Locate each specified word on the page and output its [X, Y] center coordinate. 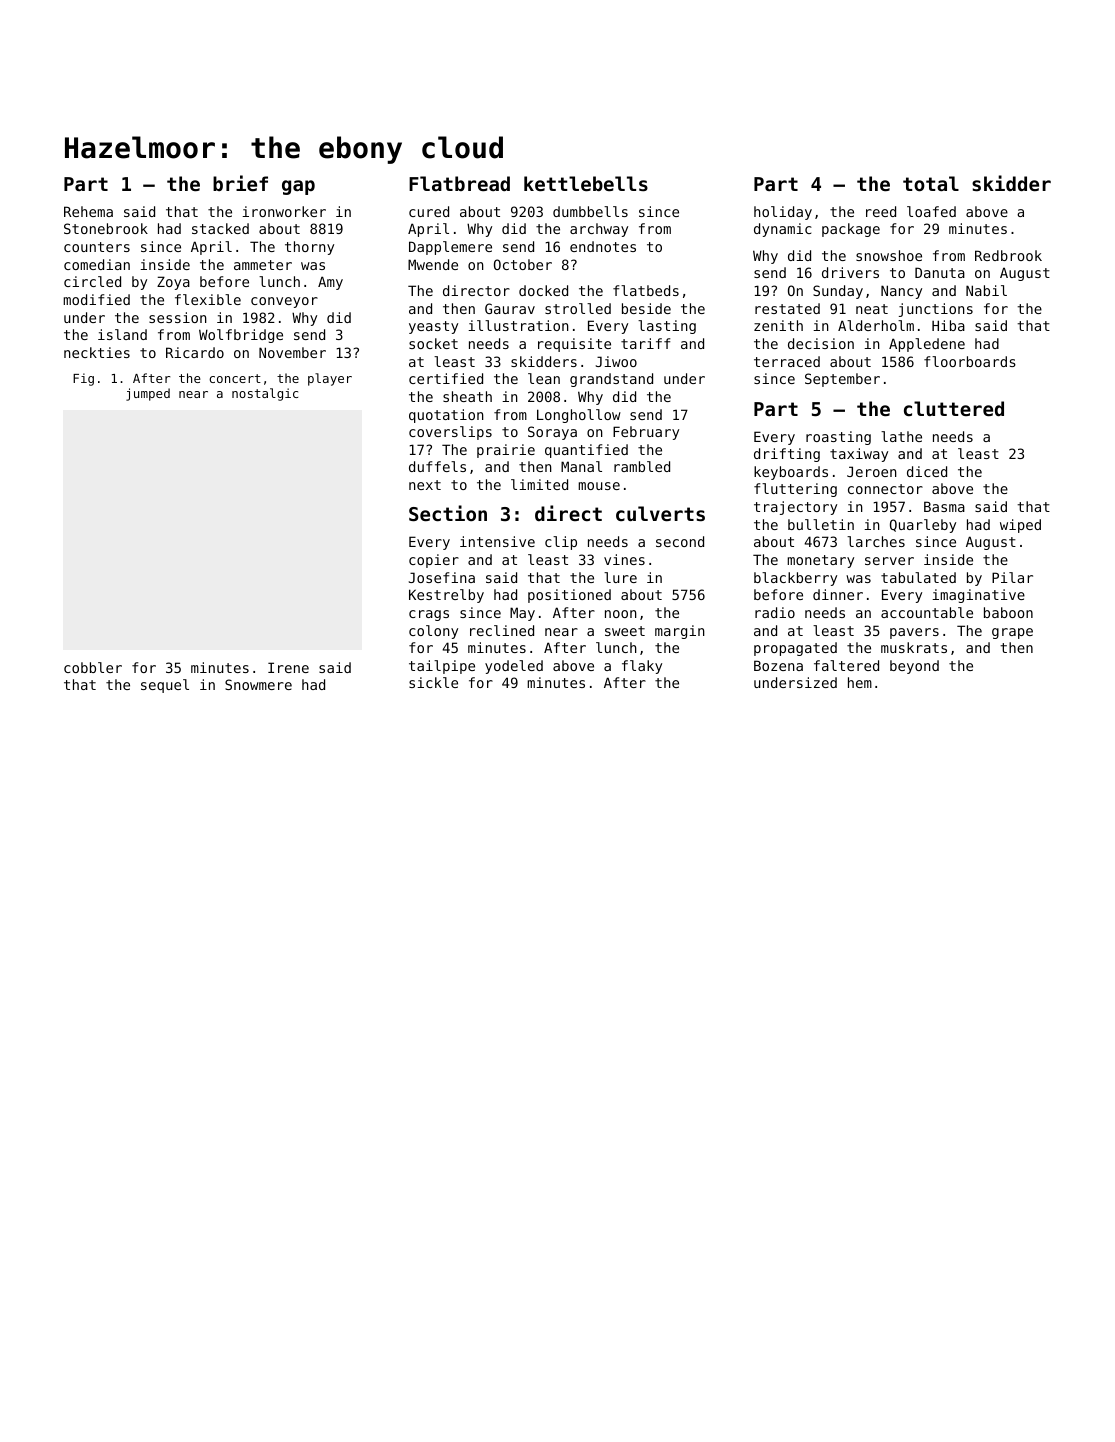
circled [92, 281]
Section [448, 513]
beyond [914, 667]
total [931, 183]
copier [434, 561]
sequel [165, 686]
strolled [578, 308]
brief [240, 183]
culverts [660, 513]
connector [885, 489]
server [889, 561]
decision [821, 343]
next [425, 485]
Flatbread [459, 183]
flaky [642, 667]
